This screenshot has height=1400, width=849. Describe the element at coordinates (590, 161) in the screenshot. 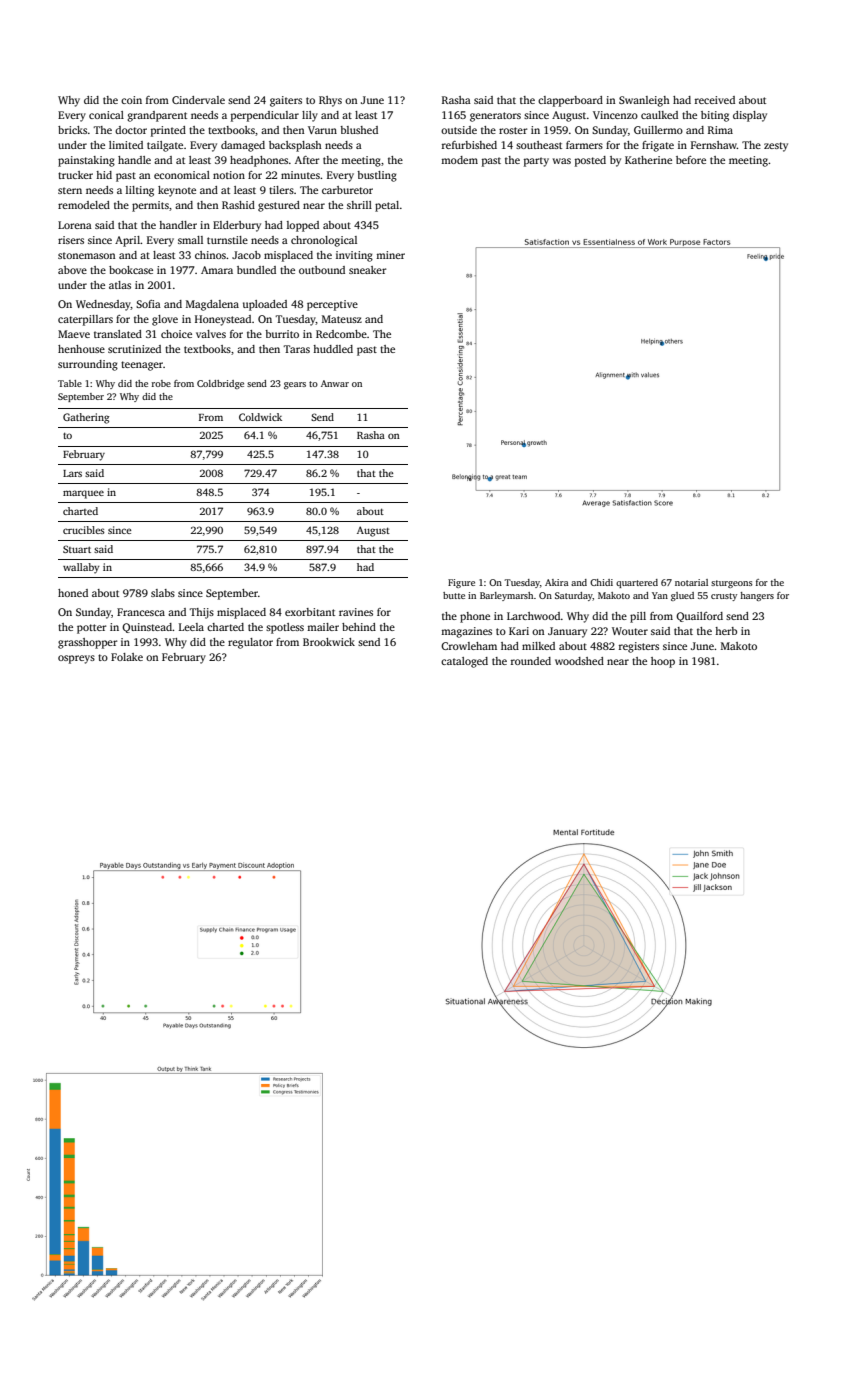

I see `posted` at that location.
